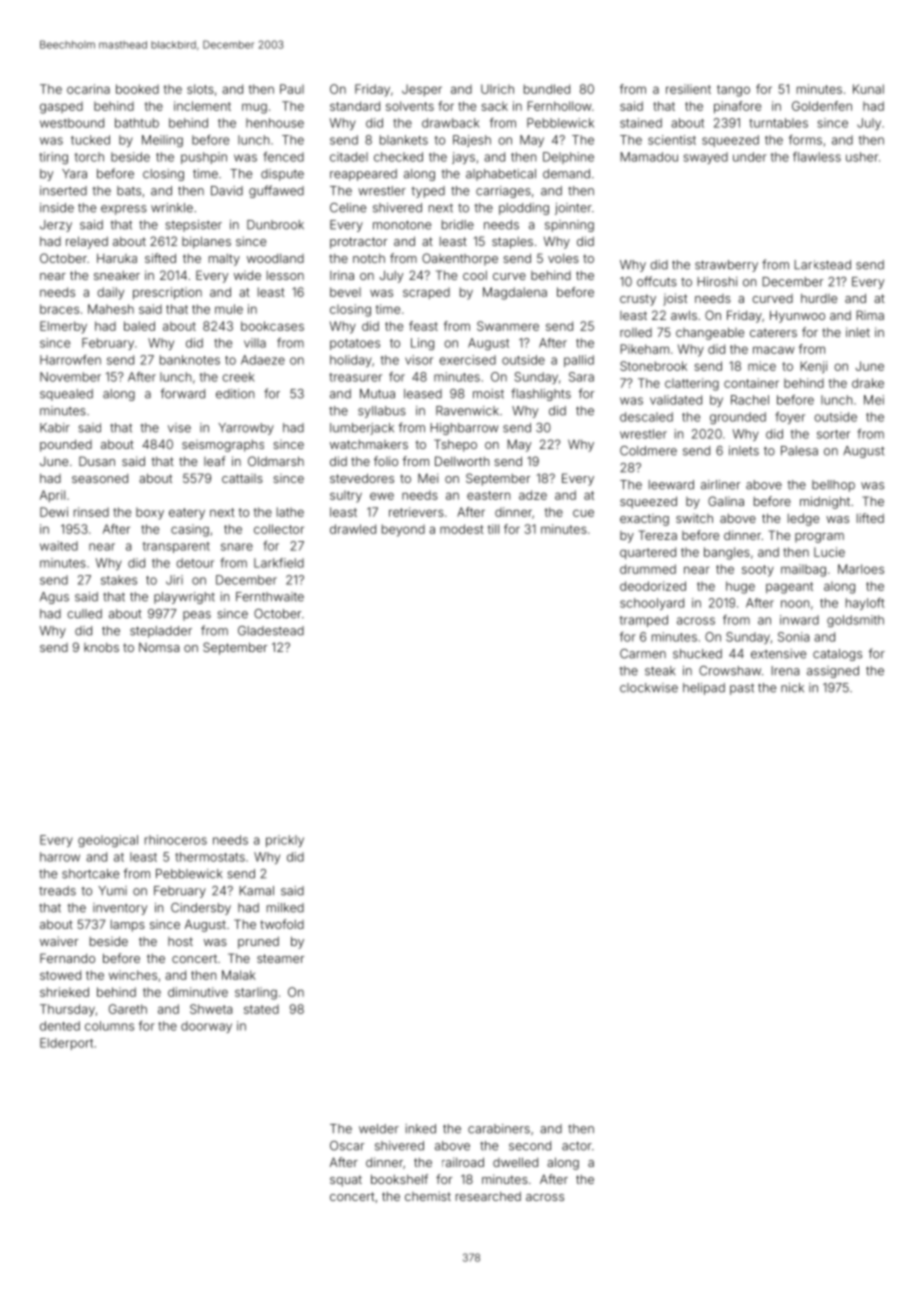  I want to click on squat, so click(346, 1181).
